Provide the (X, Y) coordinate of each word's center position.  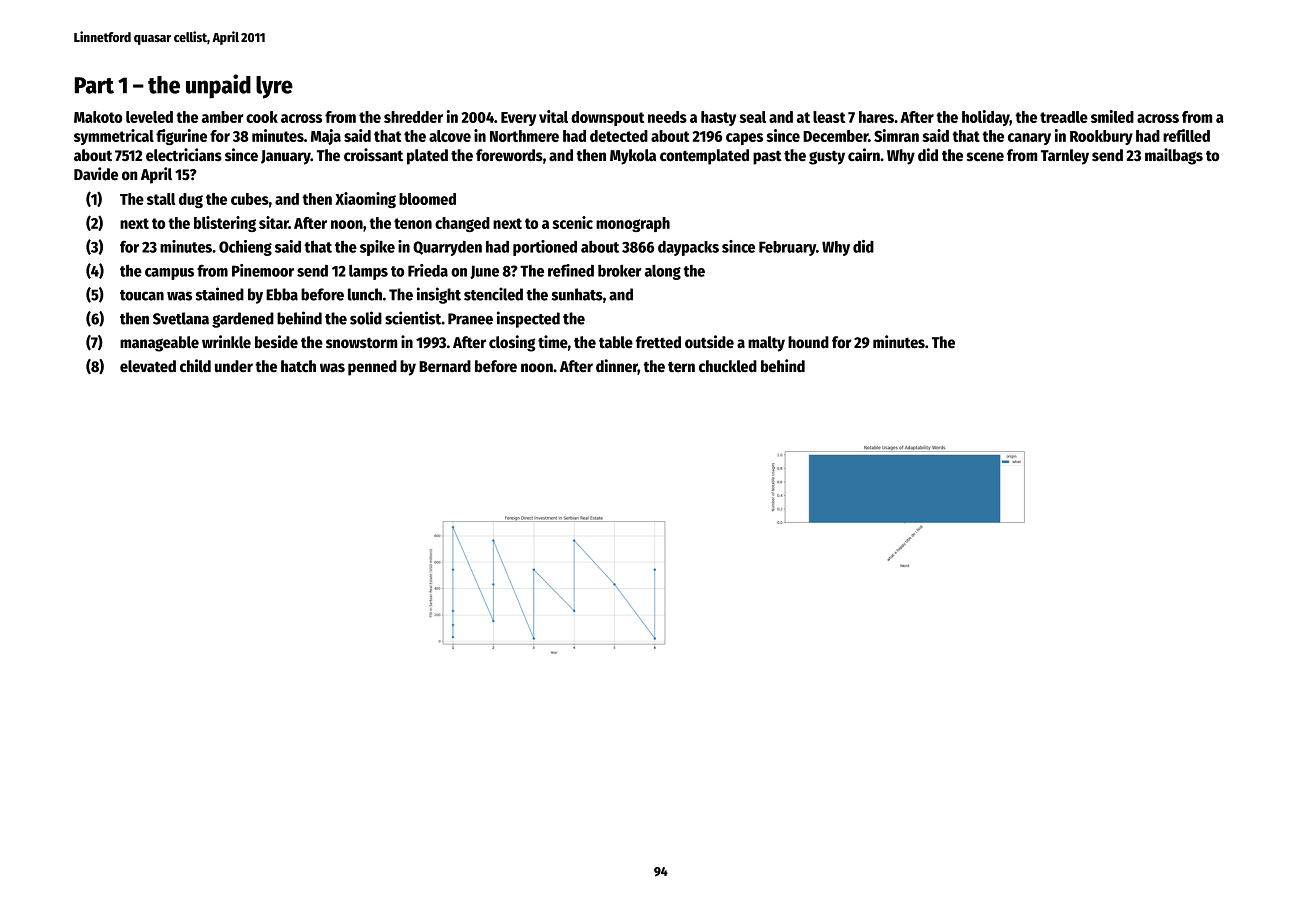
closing (512, 343)
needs (667, 117)
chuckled (728, 366)
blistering (225, 224)
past (767, 158)
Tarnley (1065, 157)
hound (808, 342)
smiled (1112, 116)
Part (94, 85)
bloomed (427, 199)
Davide (96, 174)
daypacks (688, 248)
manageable (159, 344)
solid (366, 318)
